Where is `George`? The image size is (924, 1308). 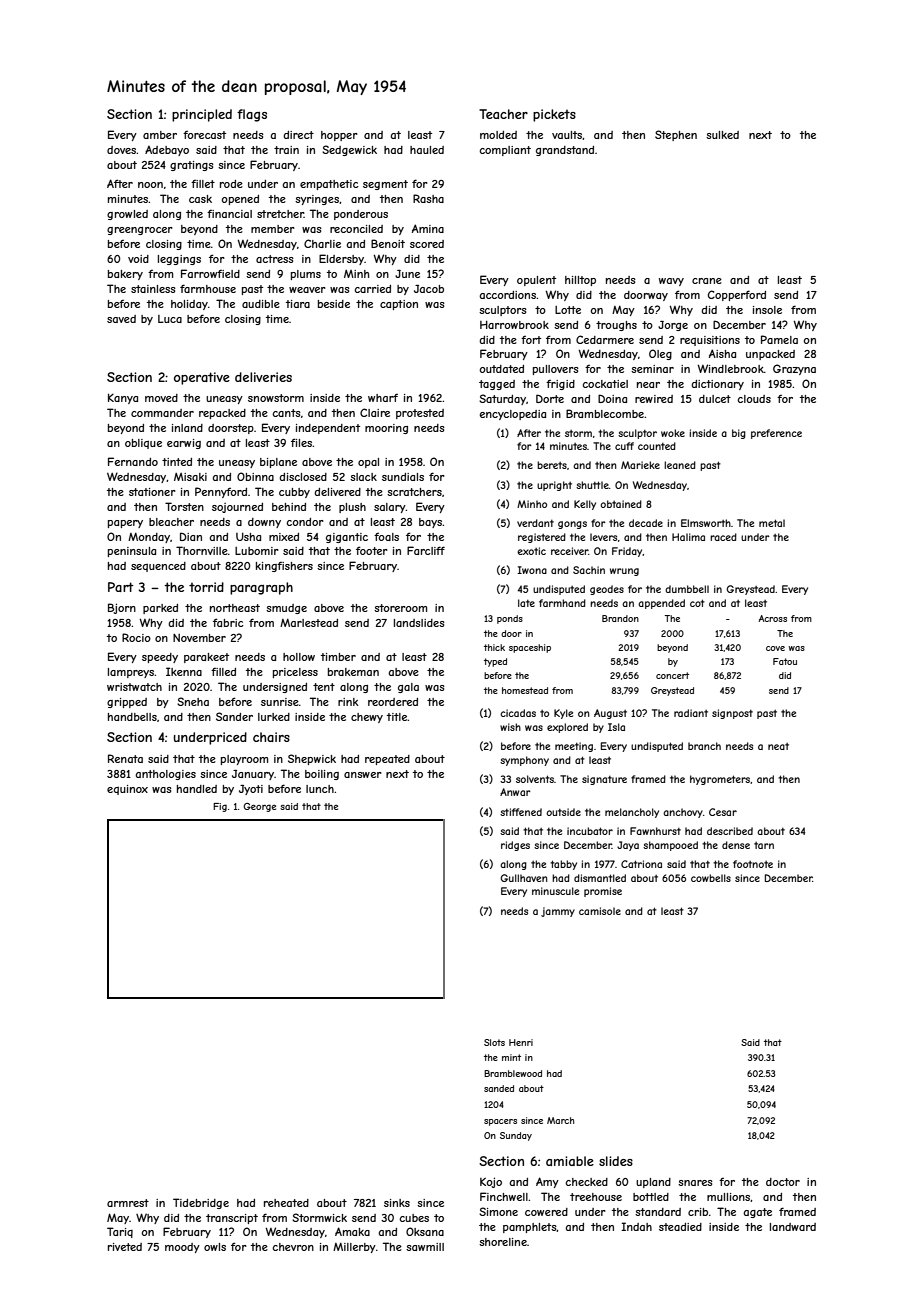
George is located at coordinates (259, 807).
